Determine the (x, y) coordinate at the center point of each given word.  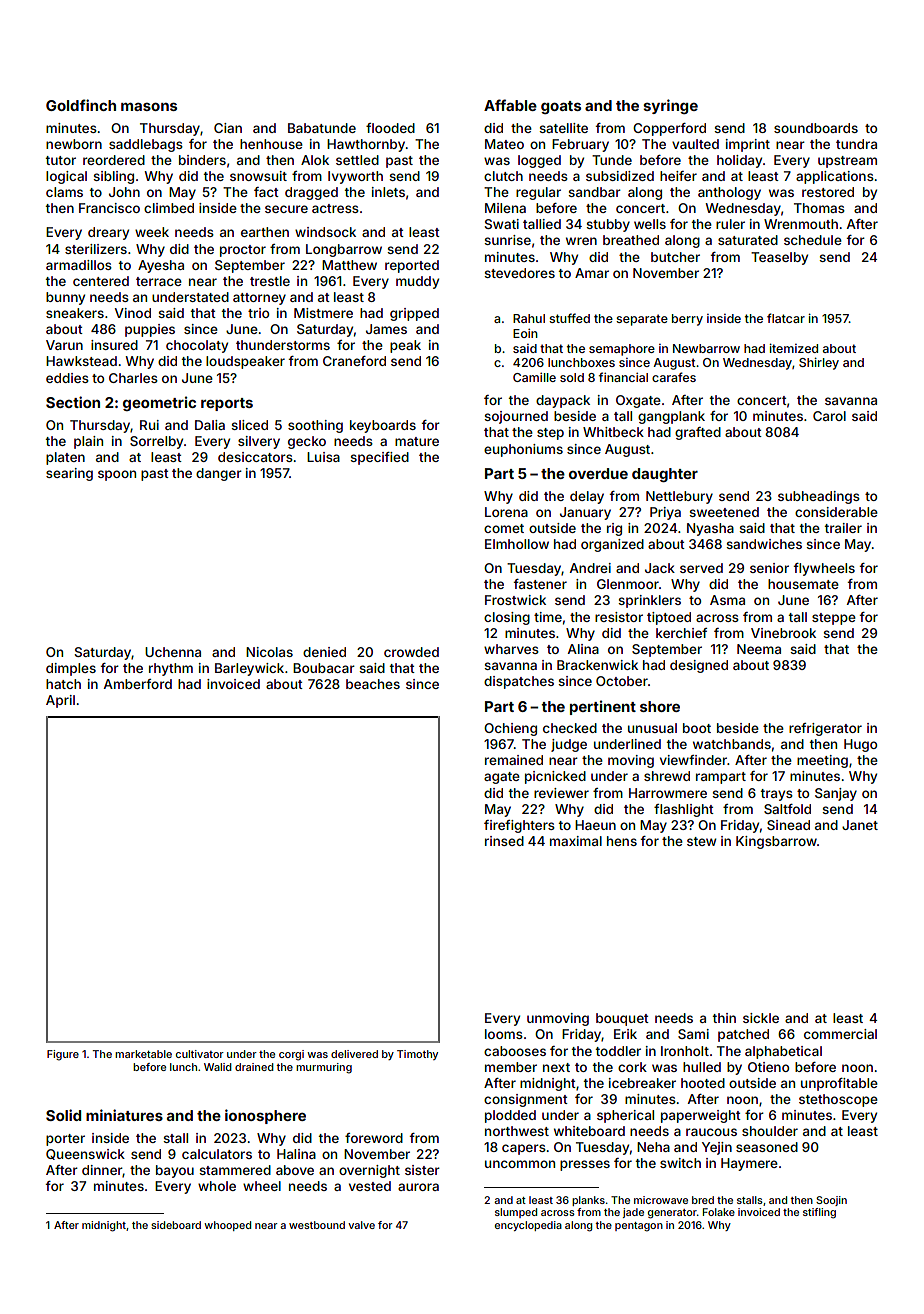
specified (379, 458)
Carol (829, 416)
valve (361, 1225)
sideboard (176, 1225)
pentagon (639, 1227)
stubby (608, 225)
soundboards (816, 128)
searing (69, 474)
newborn (74, 144)
